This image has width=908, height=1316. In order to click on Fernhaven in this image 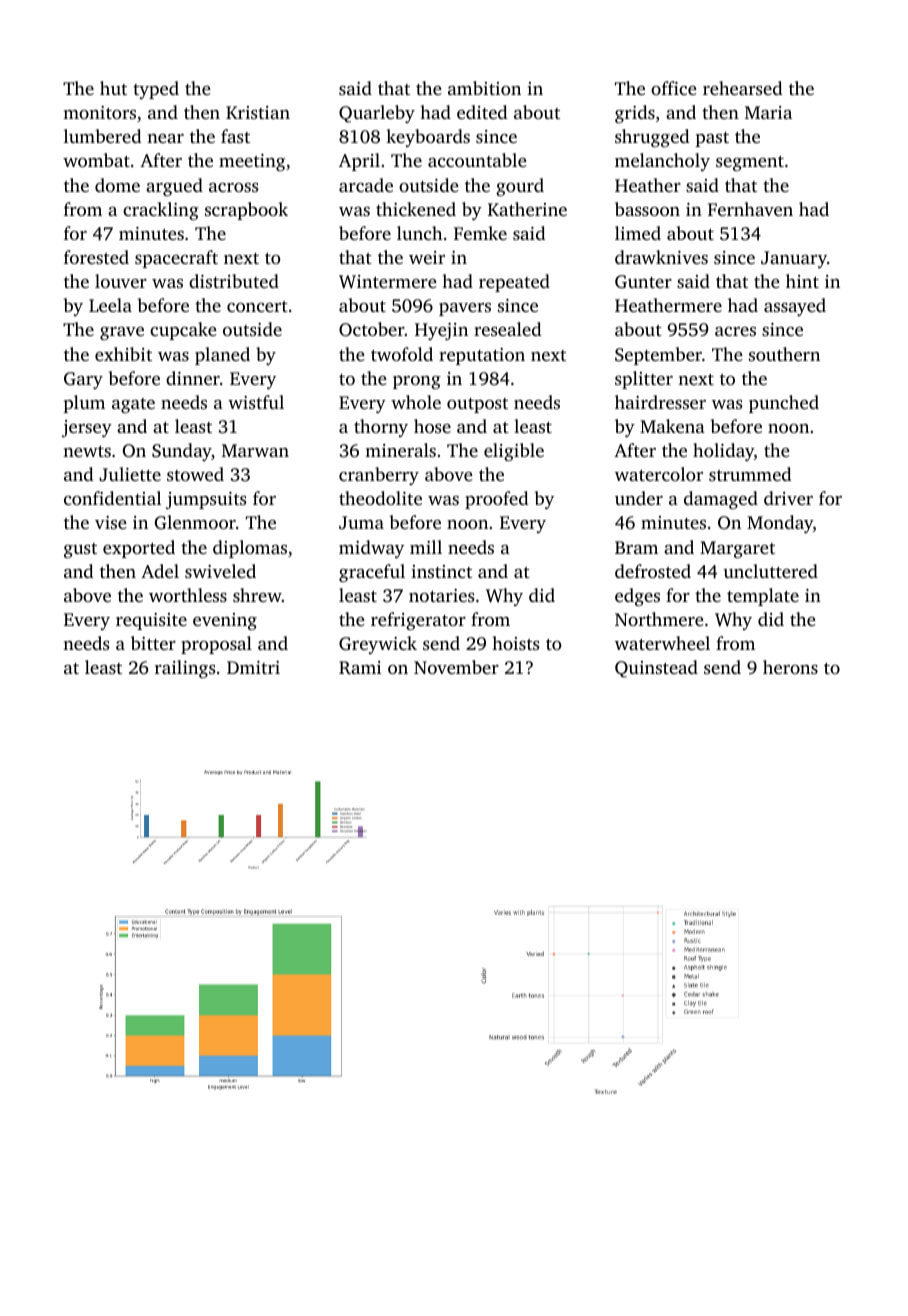, I will do `click(750, 209)`.
